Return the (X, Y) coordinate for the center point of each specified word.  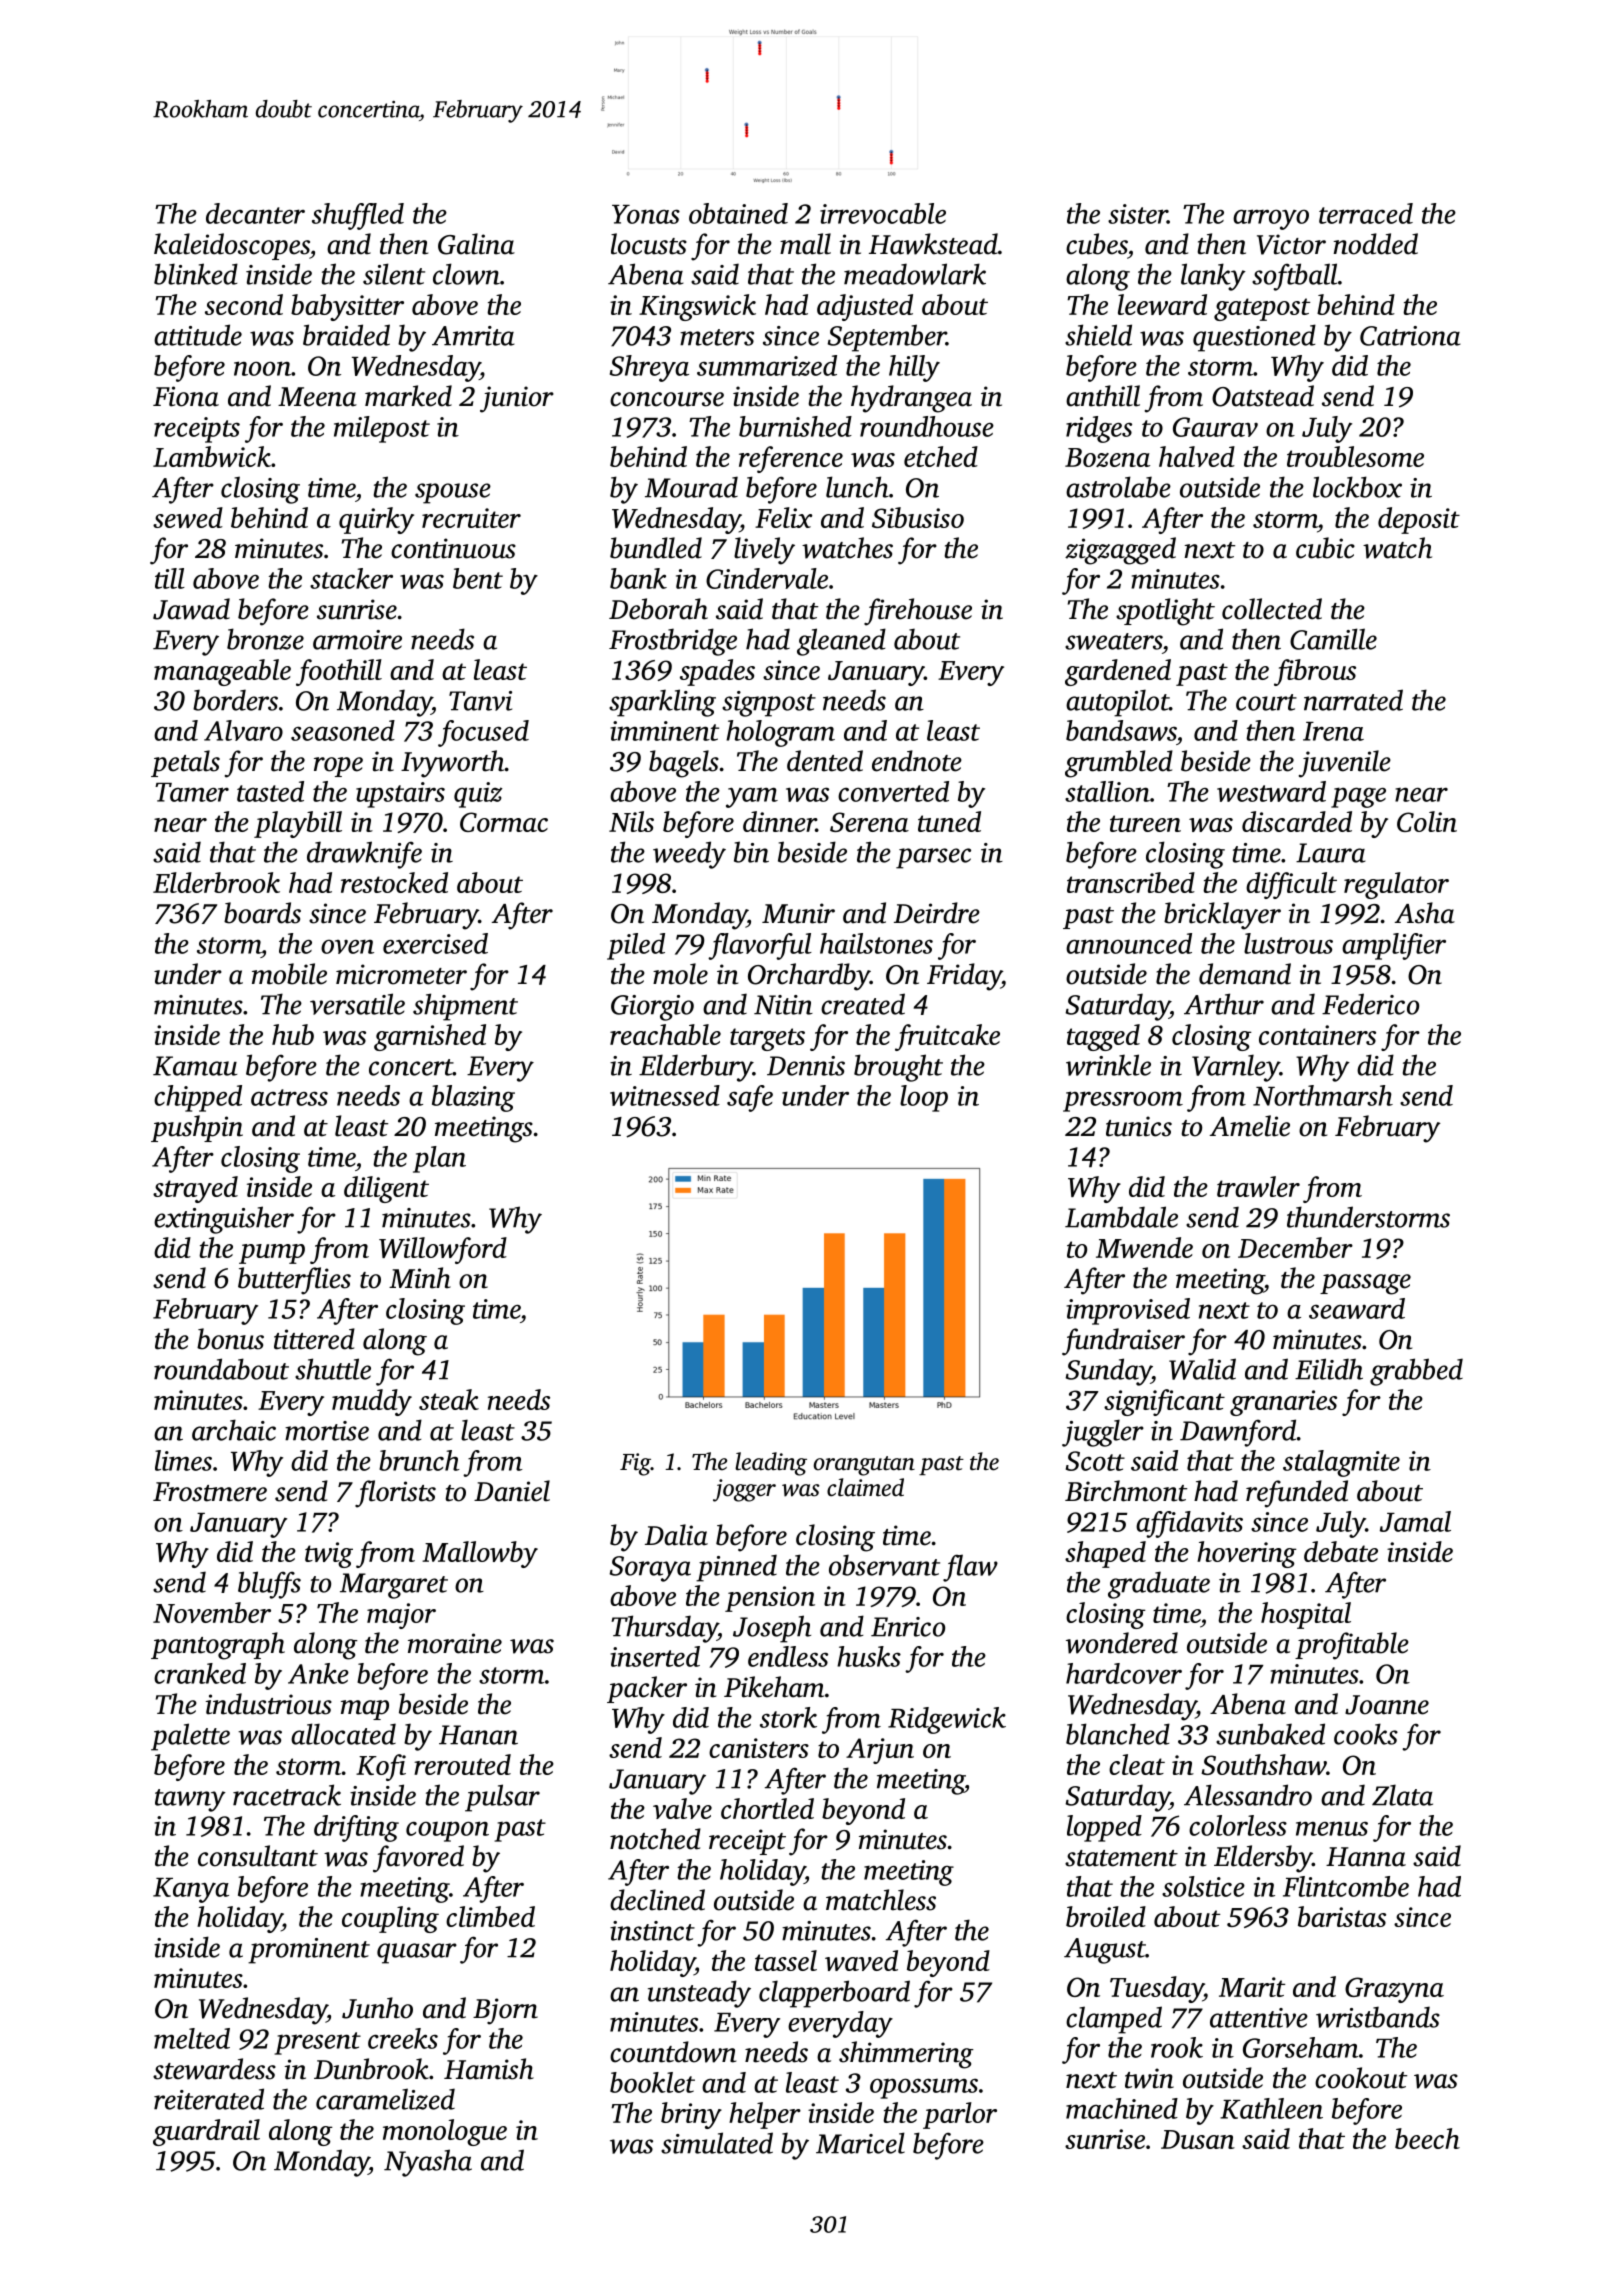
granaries (1283, 1403)
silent (394, 274)
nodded (1375, 244)
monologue (445, 2132)
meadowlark (915, 274)
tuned (949, 821)
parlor (960, 2115)
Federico (1370, 1004)
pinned (736, 1568)
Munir (798, 913)
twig (329, 1555)
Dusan (1198, 2139)
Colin (1427, 821)
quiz (478, 795)
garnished (430, 1037)
